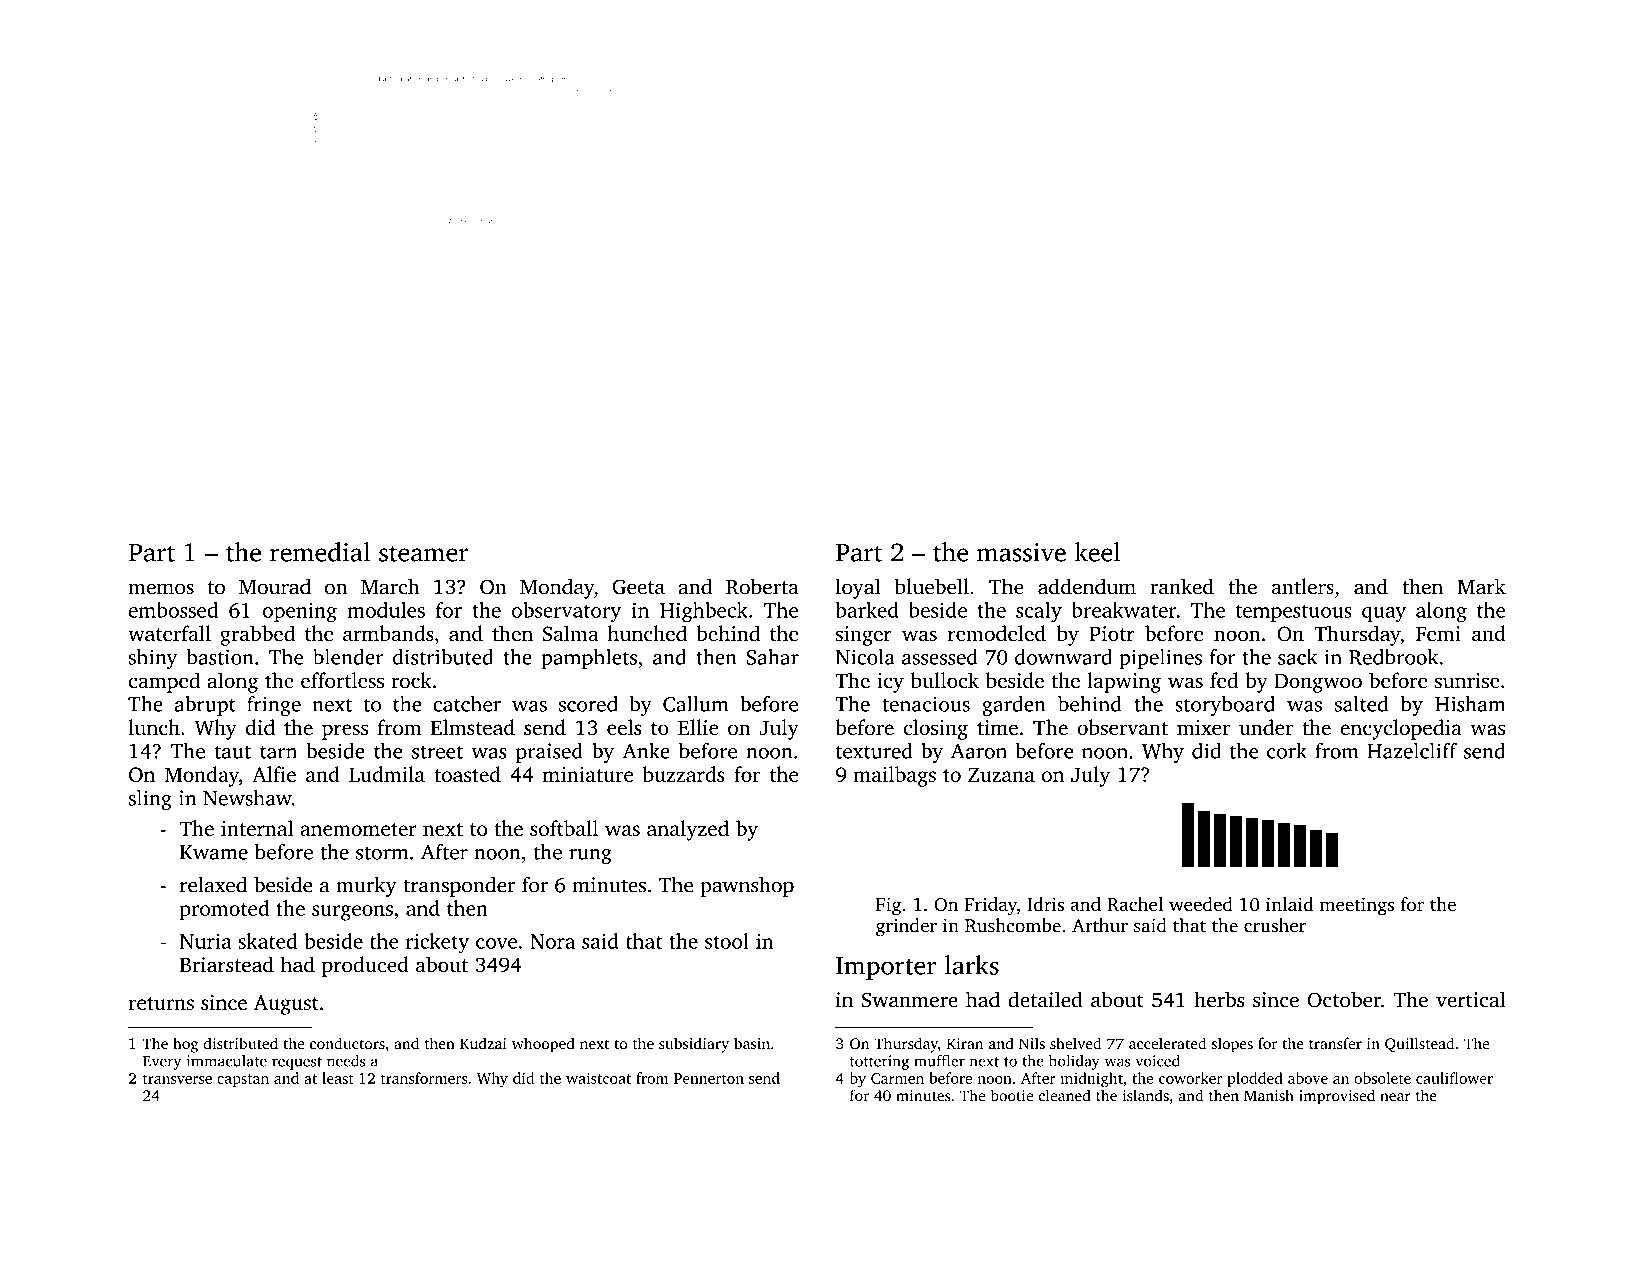 This screenshot has width=1634, height=1263. I want to click on transverse, so click(177, 1079).
